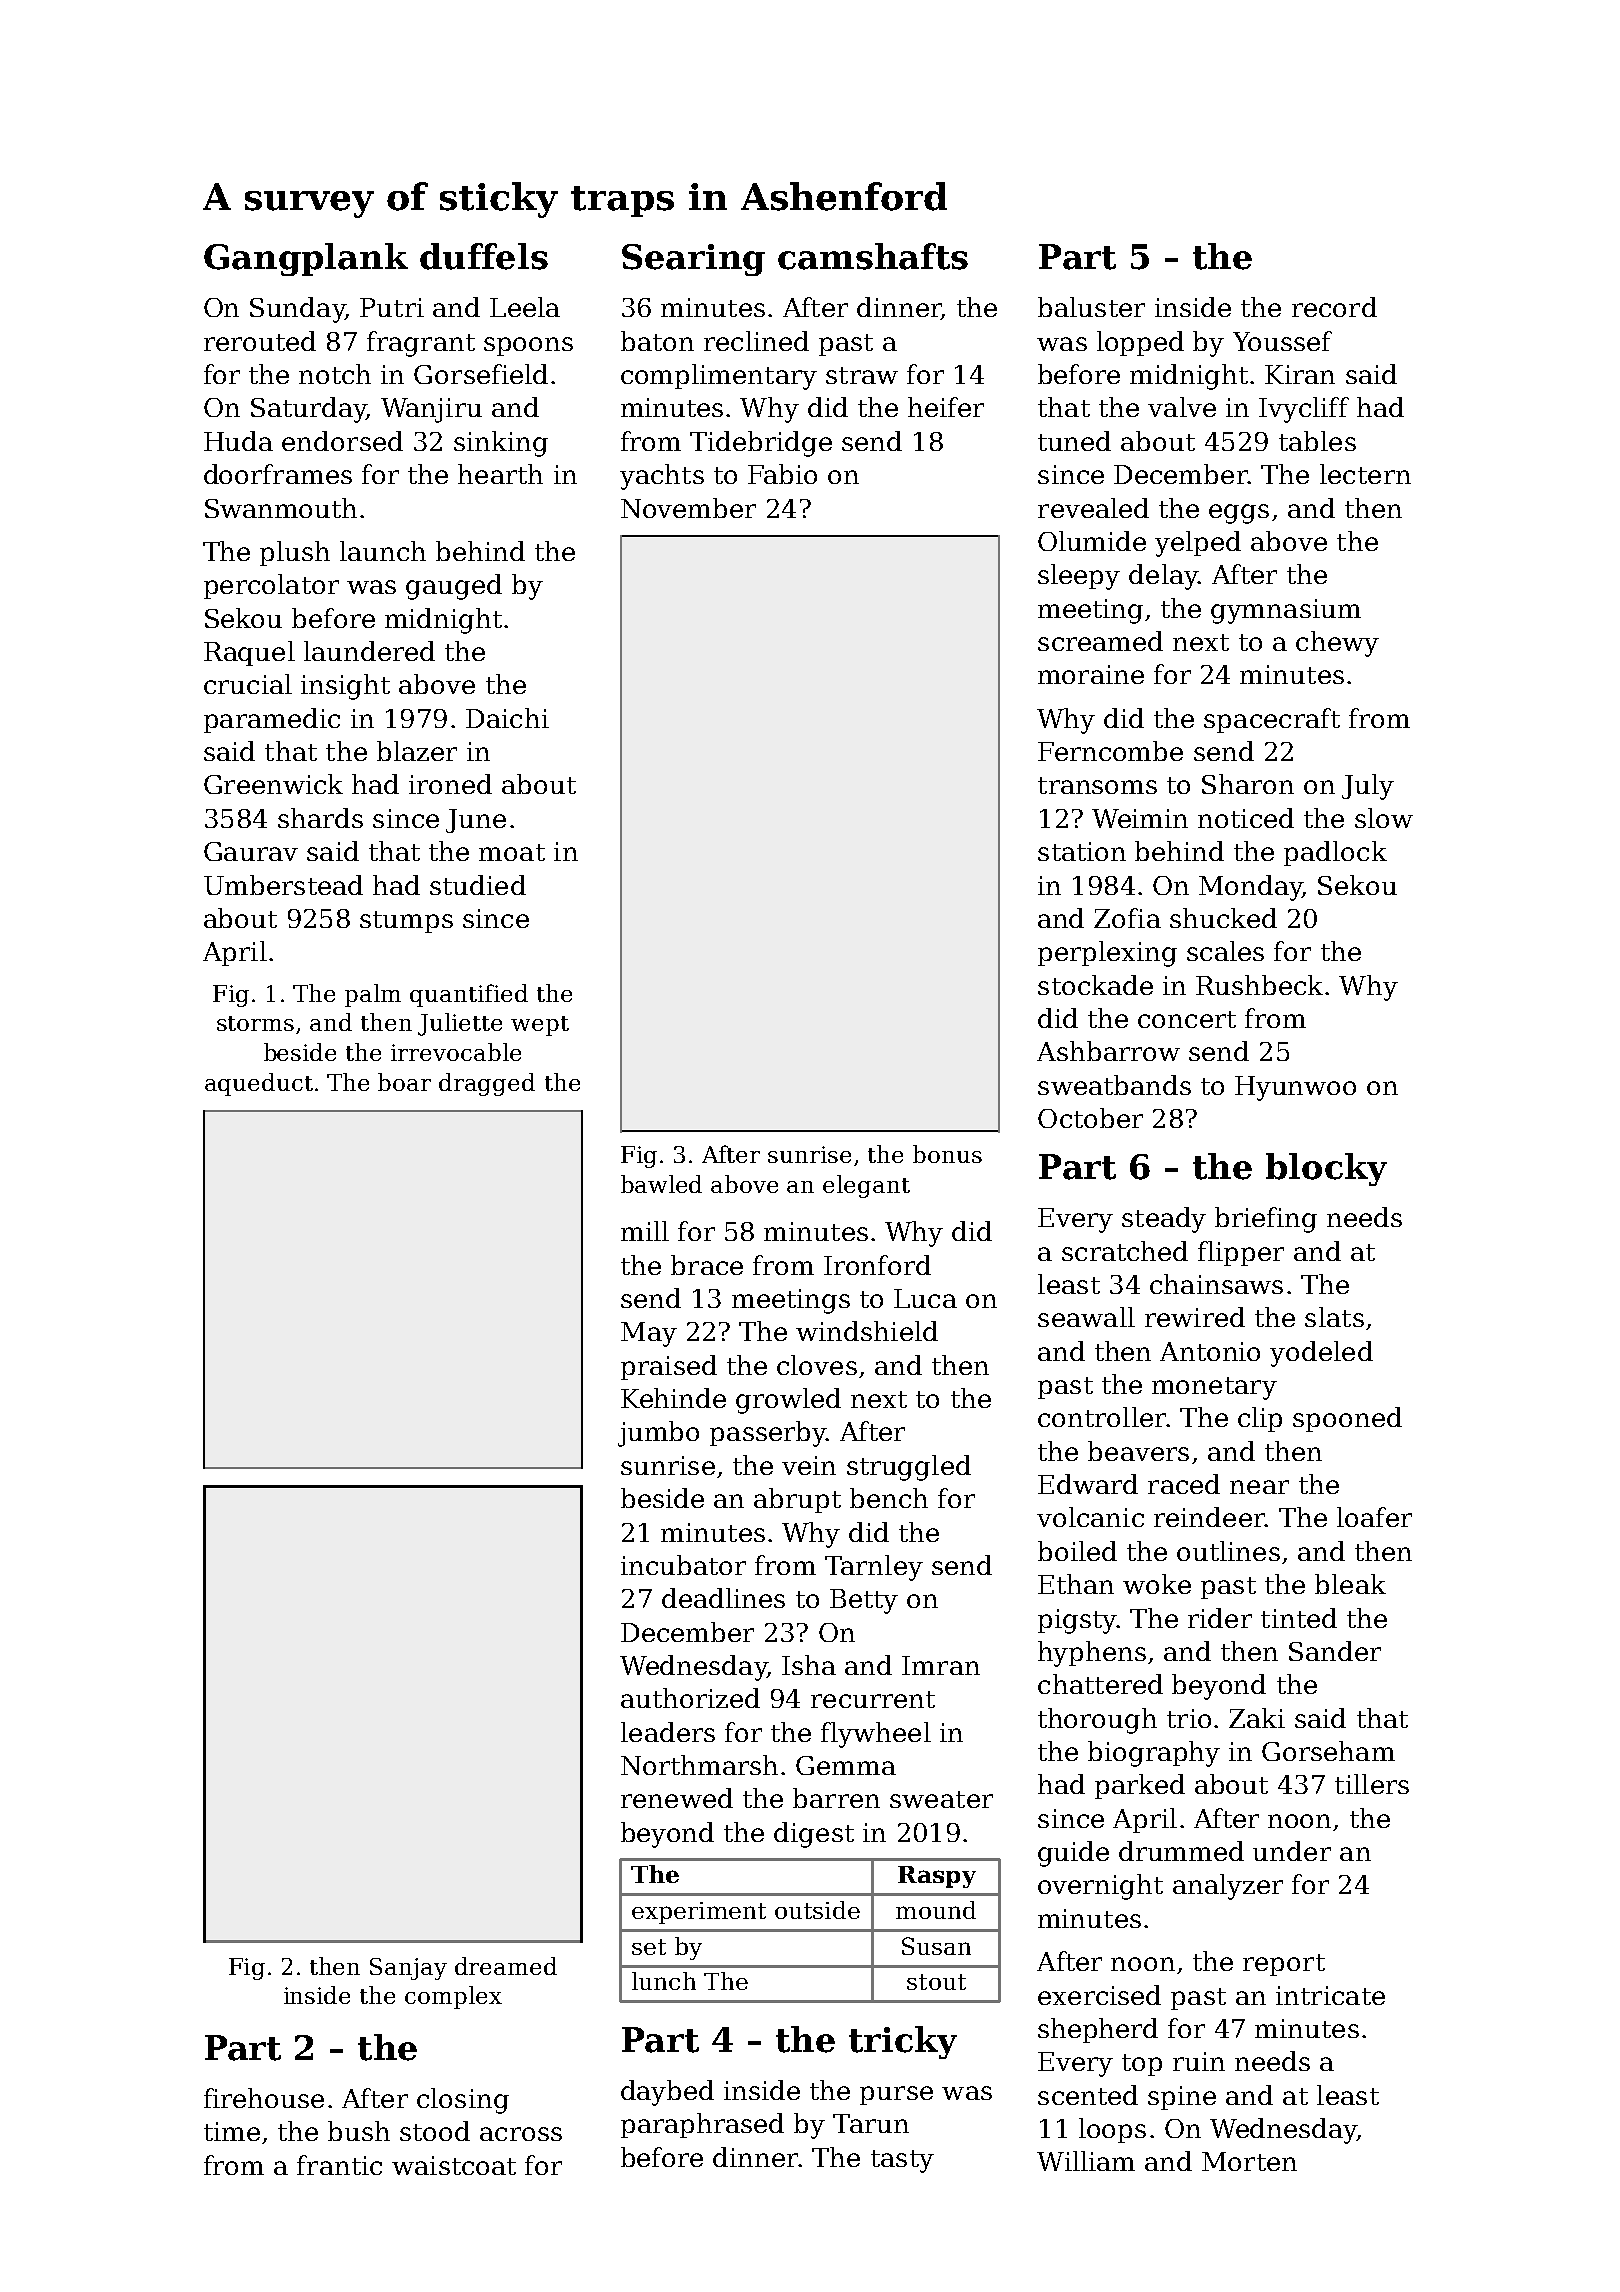  I want to click on Tarnley, so click(874, 1568).
